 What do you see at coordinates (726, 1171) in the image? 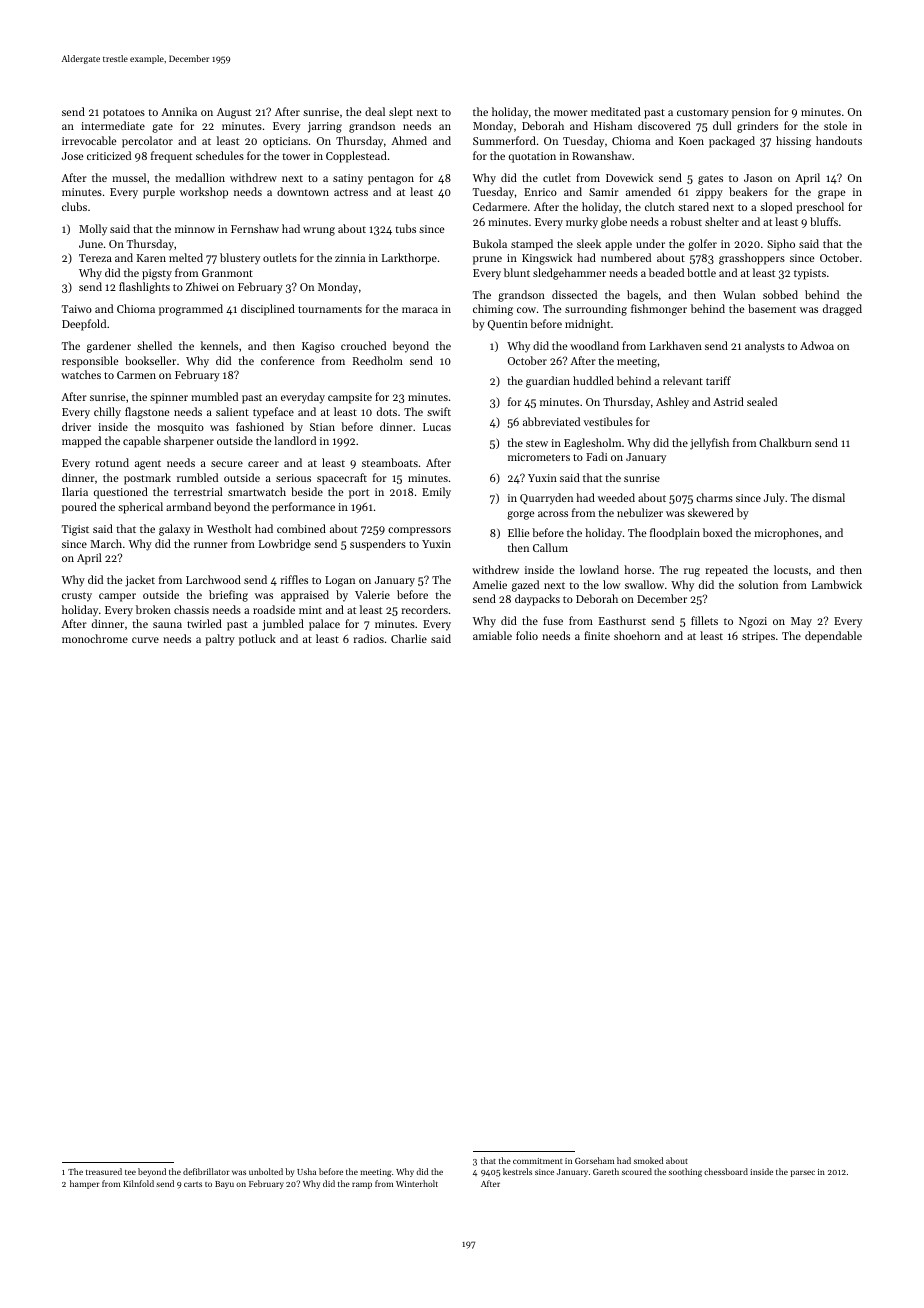
I see `chessboard` at bounding box center [726, 1171].
